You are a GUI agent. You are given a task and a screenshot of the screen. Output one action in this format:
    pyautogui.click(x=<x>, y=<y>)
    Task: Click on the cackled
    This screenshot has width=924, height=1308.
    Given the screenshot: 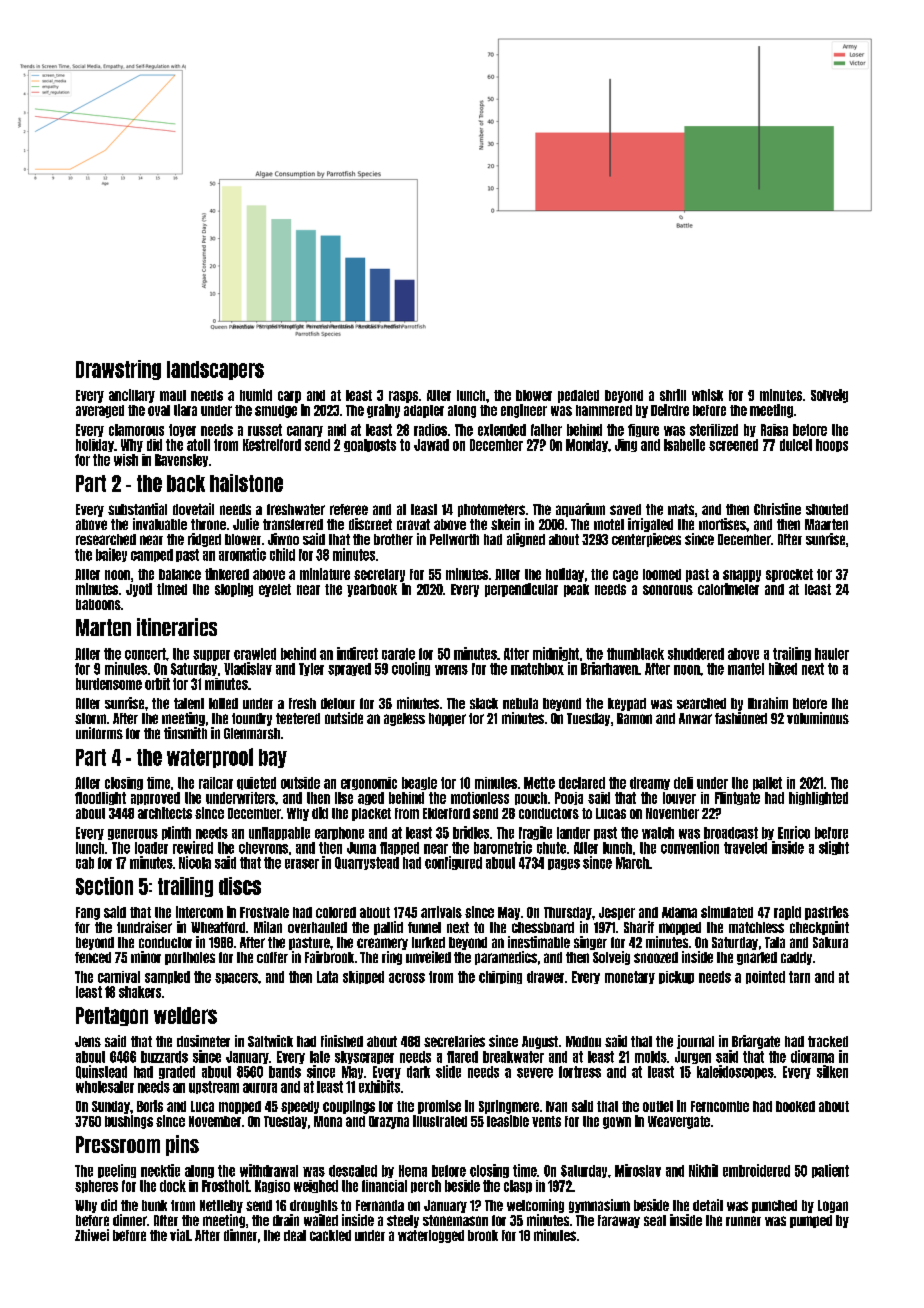 What is the action you would take?
    pyautogui.click(x=330, y=1235)
